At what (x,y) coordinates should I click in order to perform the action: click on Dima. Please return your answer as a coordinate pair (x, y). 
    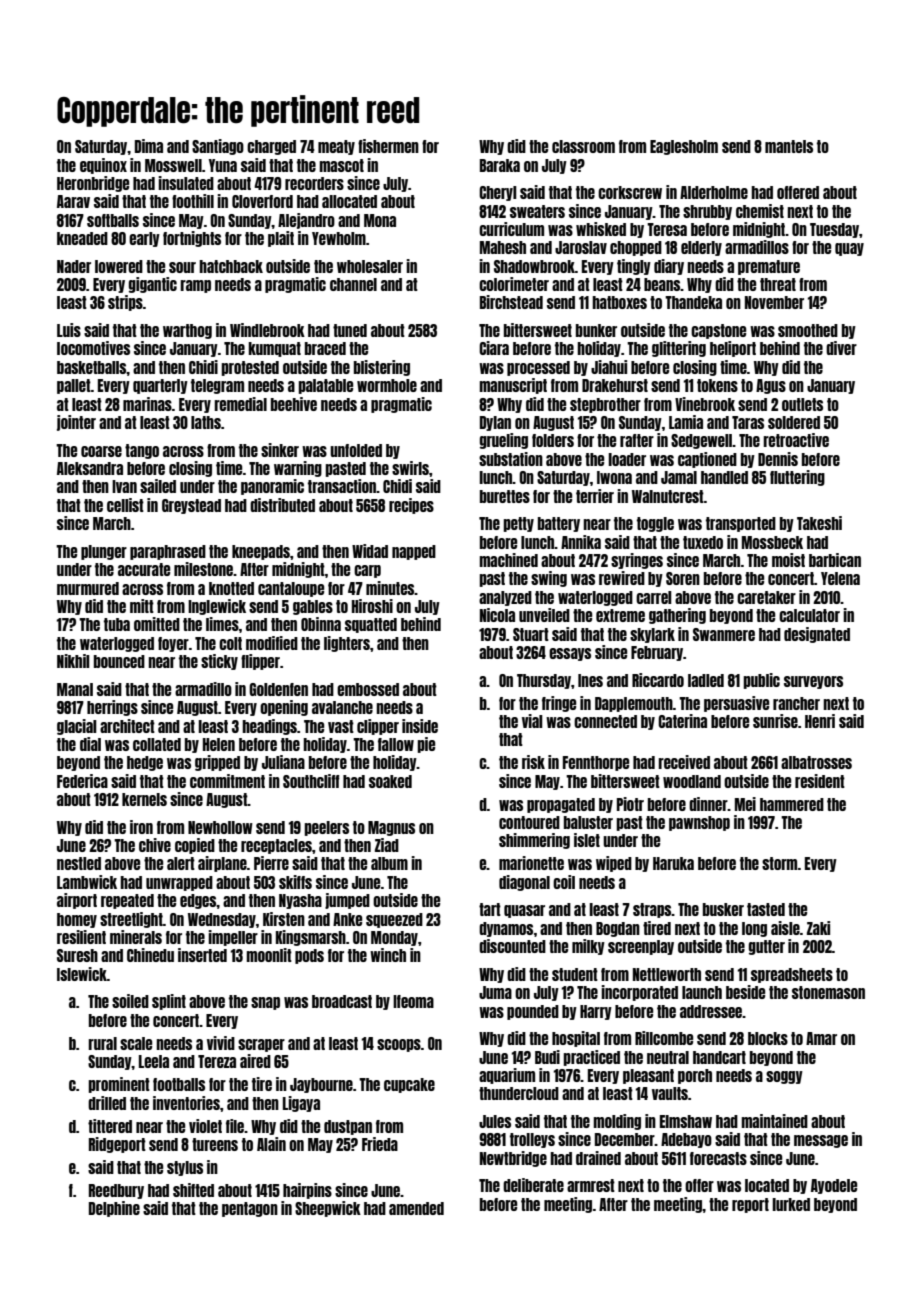
    Looking at the image, I should click on (149, 146).
